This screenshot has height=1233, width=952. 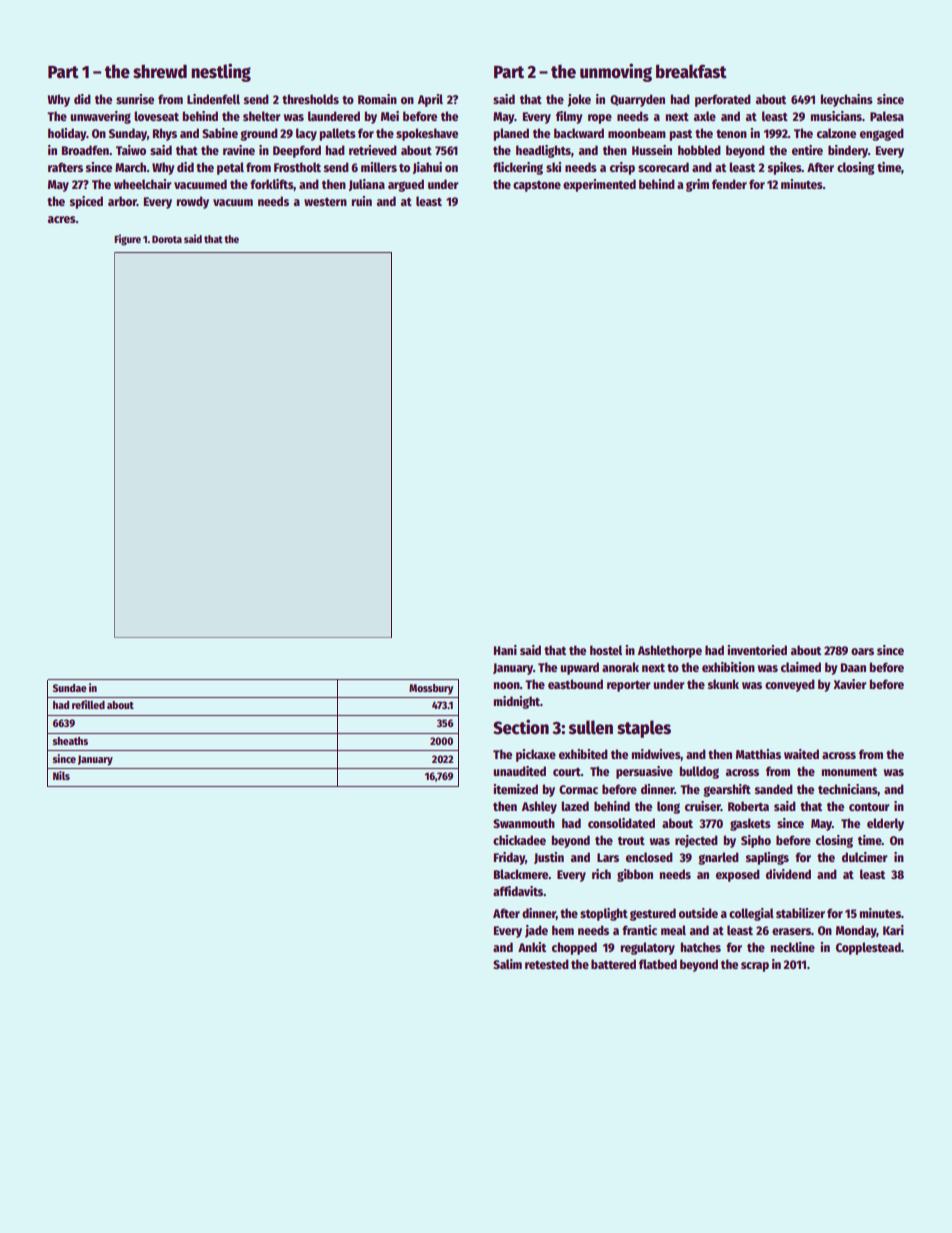 What do you see at coordinates (70, 688) in the screenshot?
I see `Sundae` at bounding box center [70, 688].
